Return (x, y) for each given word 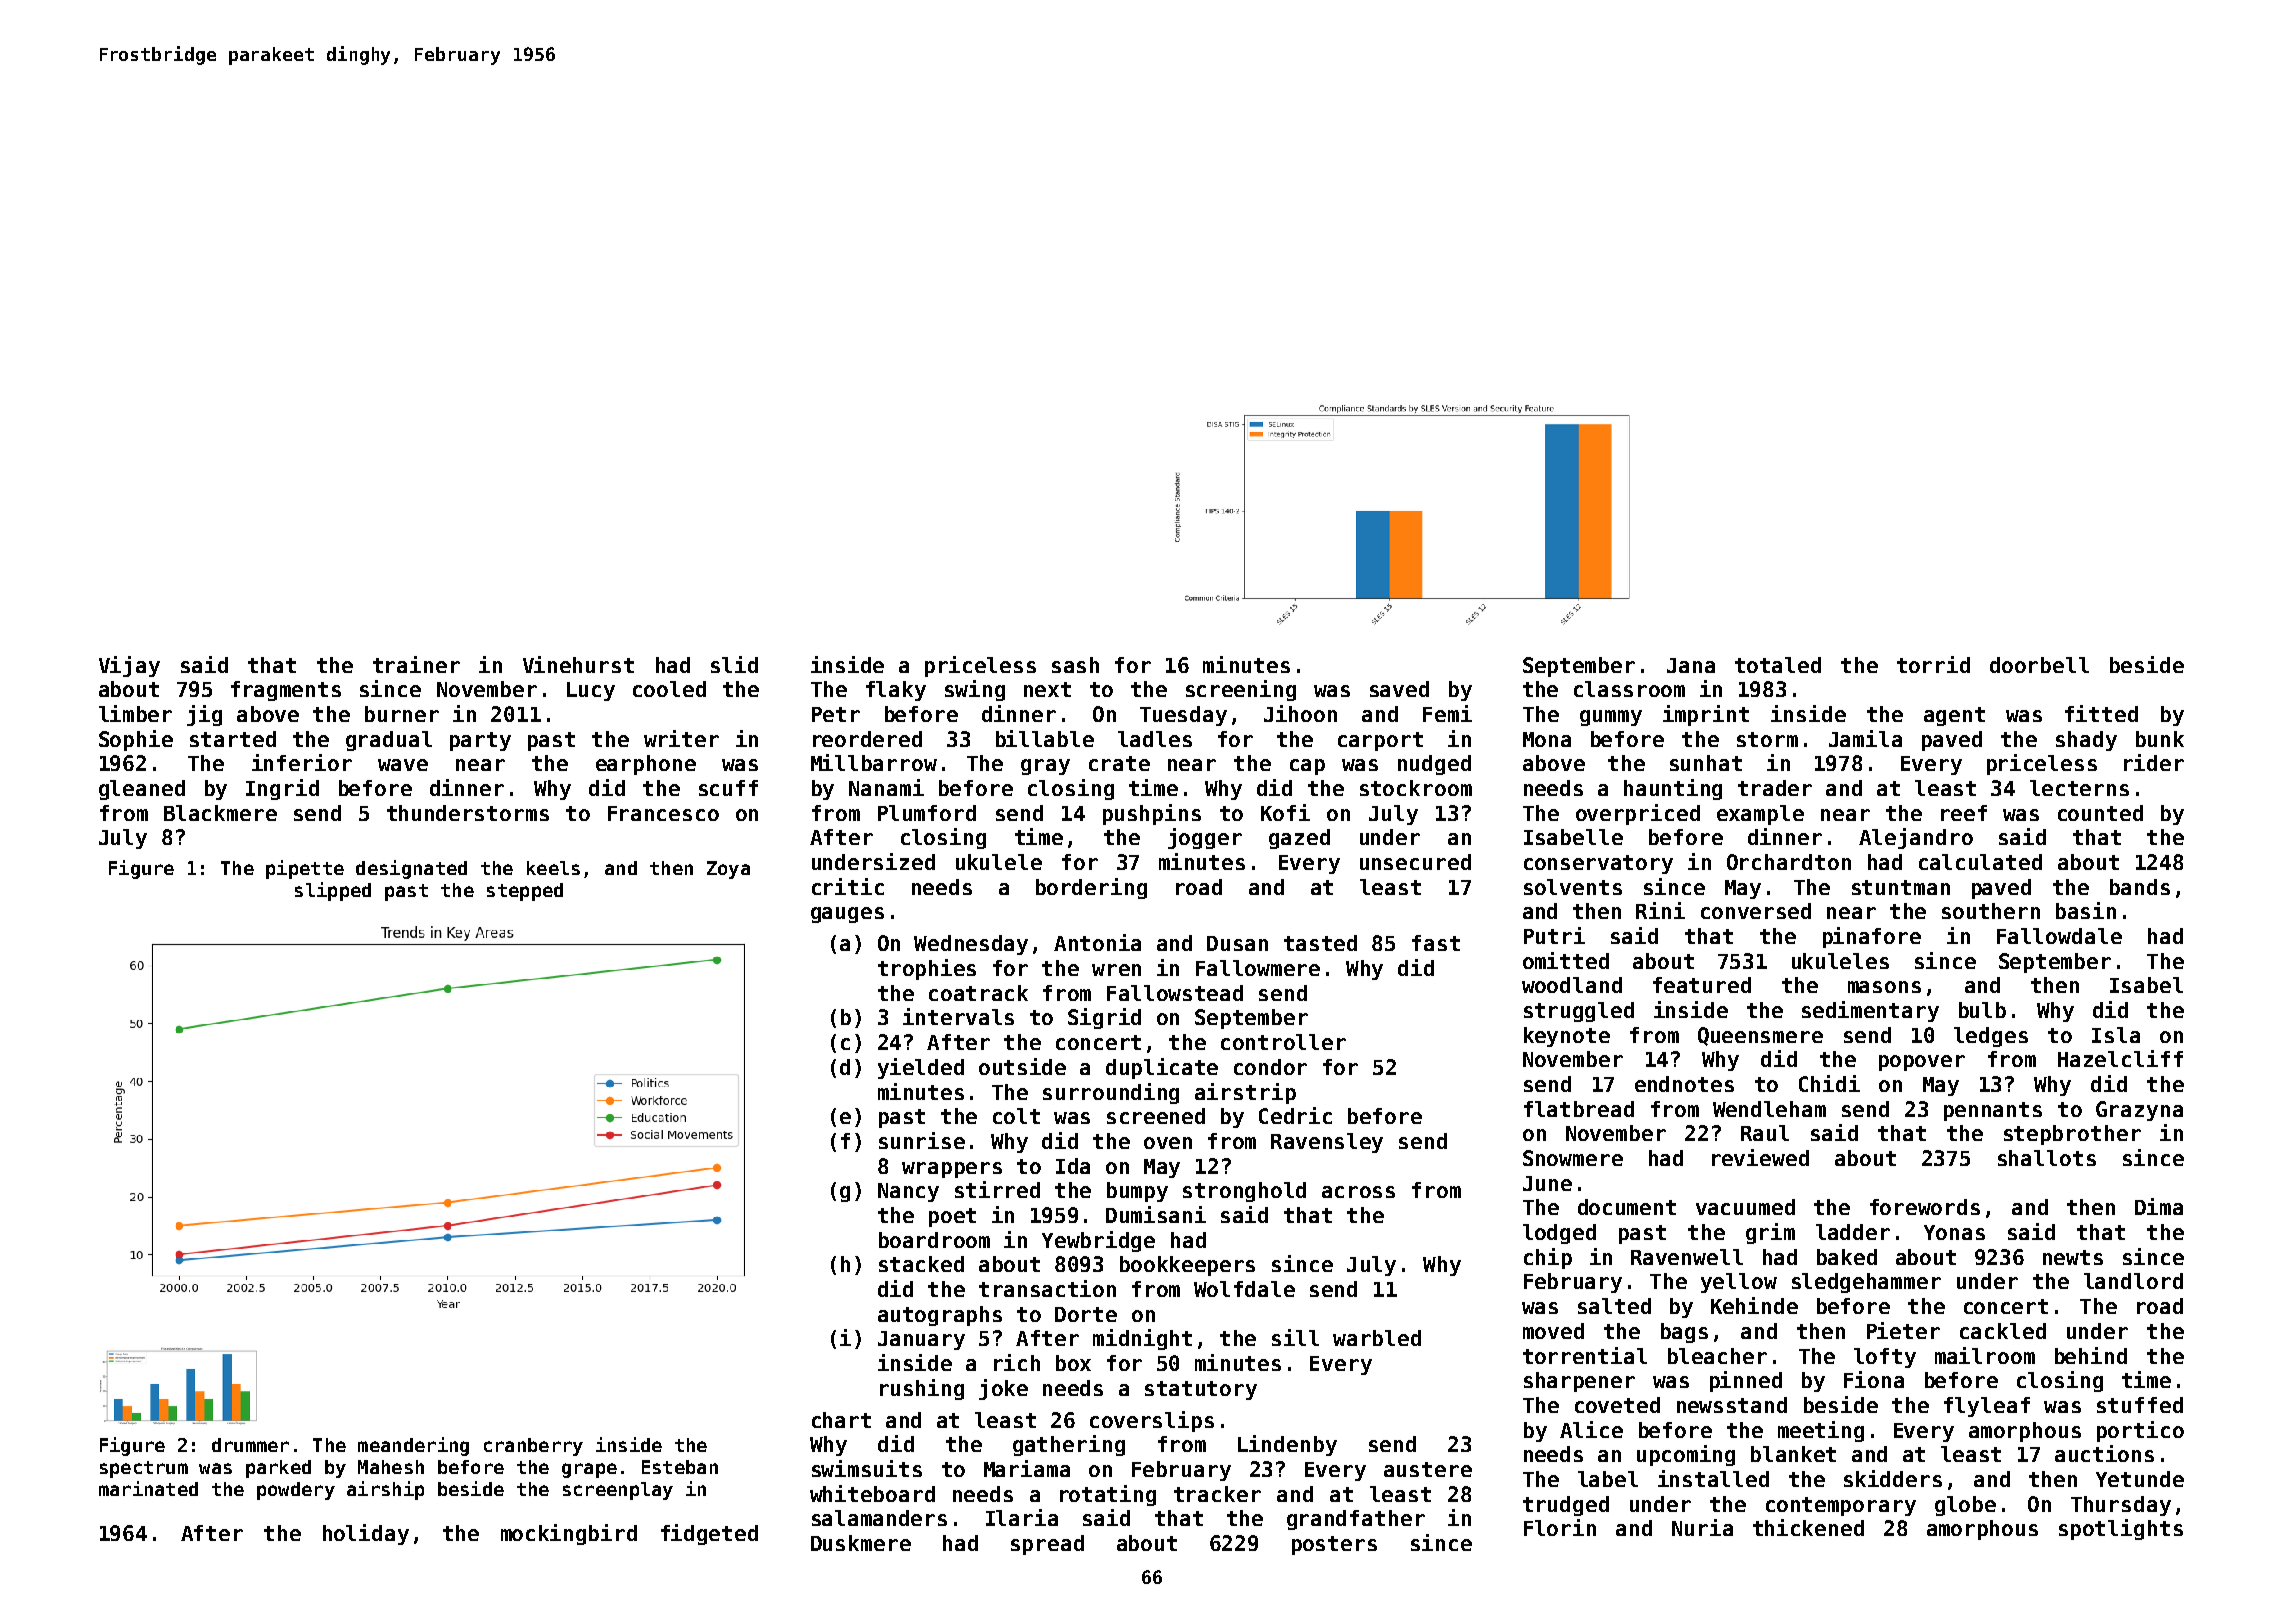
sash (1075, 665)
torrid (1933, 664)
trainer (416, 664)
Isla (2116, 1035)
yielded (921, 1068)
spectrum (144, 1469)
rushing (922, 1389)
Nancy (908, 1192)
